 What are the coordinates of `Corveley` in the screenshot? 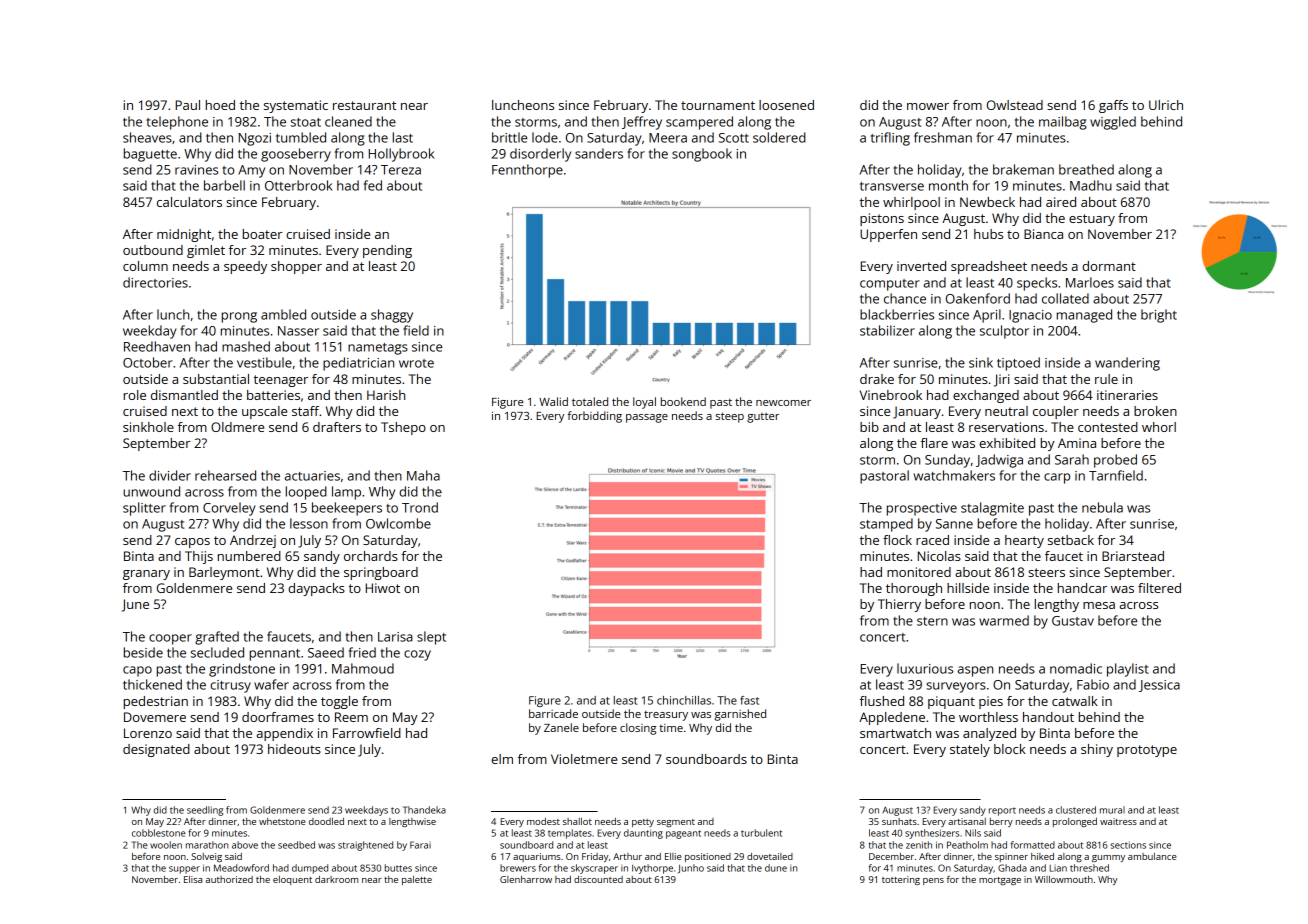 It's located at (229, 509).
